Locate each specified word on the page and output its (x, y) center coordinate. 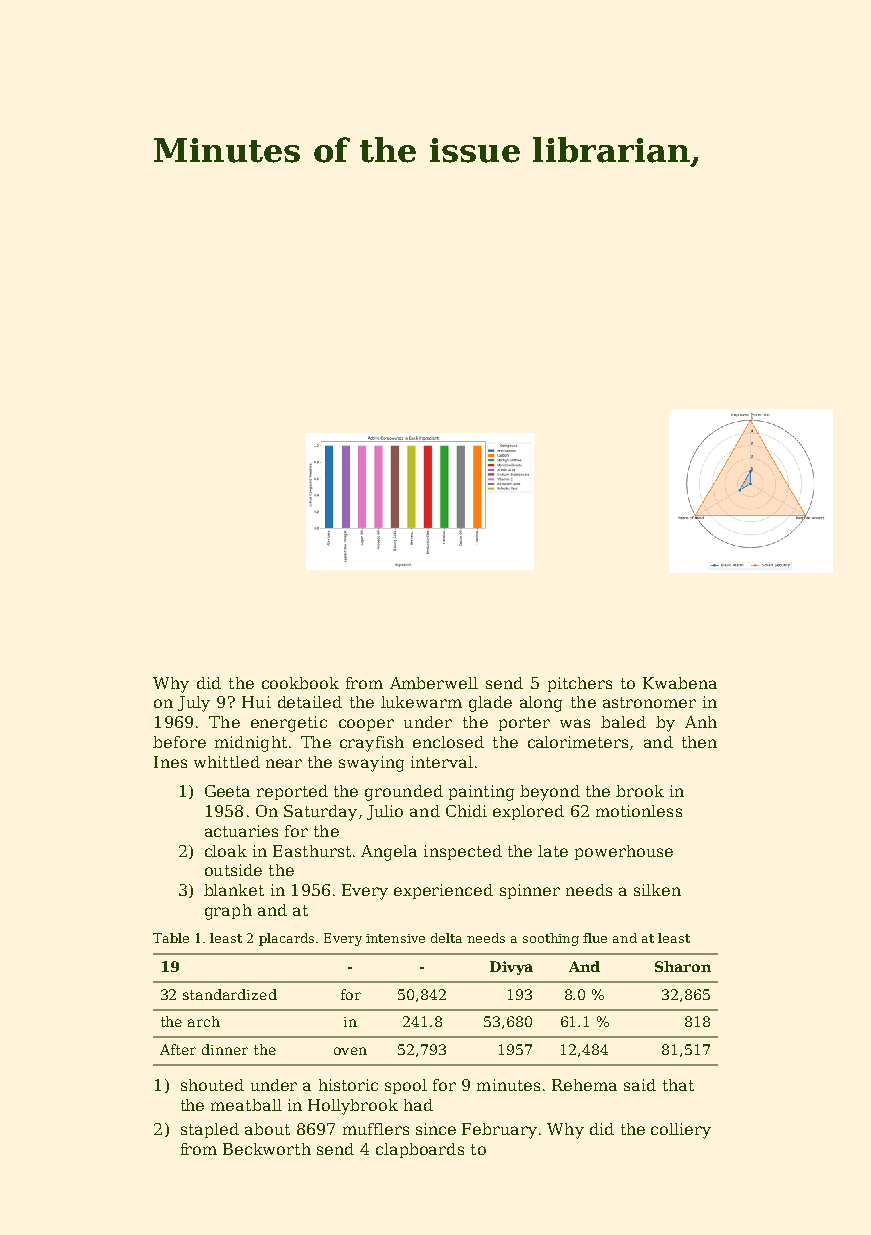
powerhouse (624, 852)
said (640, 1085)
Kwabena (680, 683)
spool (406, 1086)
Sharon (683, 966)
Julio (385, 812)
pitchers (580, 684)
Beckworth (267, 1149)
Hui (256, 702)
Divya (511, 968)
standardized (230, 994)
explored (528, 812)
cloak (226, 851)
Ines (170, 762)
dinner (225, 1049)
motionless (639, 811)
